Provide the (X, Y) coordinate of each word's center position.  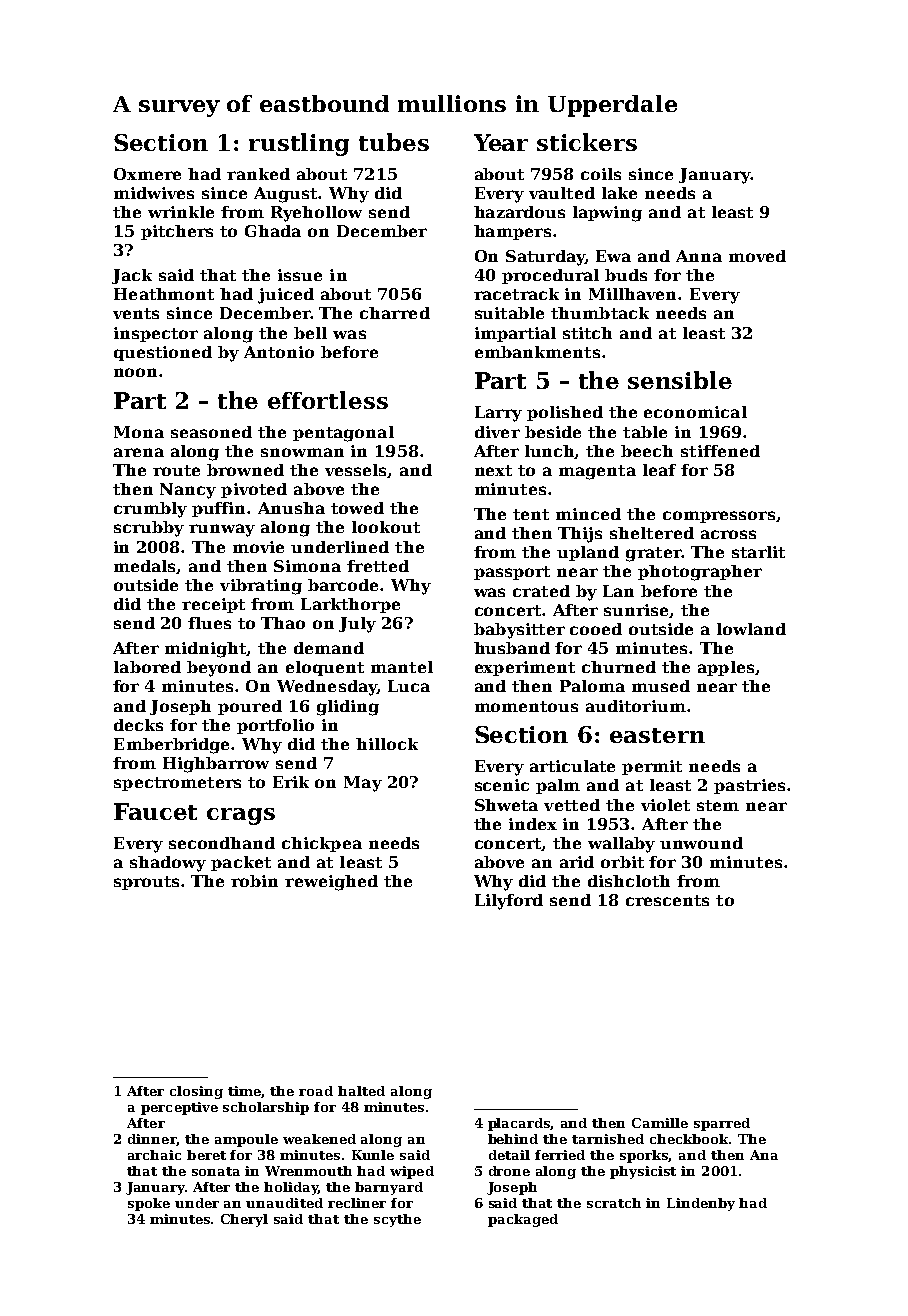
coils (601, 174)
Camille (660, 1123)
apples (726, 668)
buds (626, 275)
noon (135, 372)
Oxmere (147, 174)
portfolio (275, 726)
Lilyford (509, 902)
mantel (402, 667)
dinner (152, 1139)
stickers (587, 142)
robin (254, 881)
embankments (537, 352)
